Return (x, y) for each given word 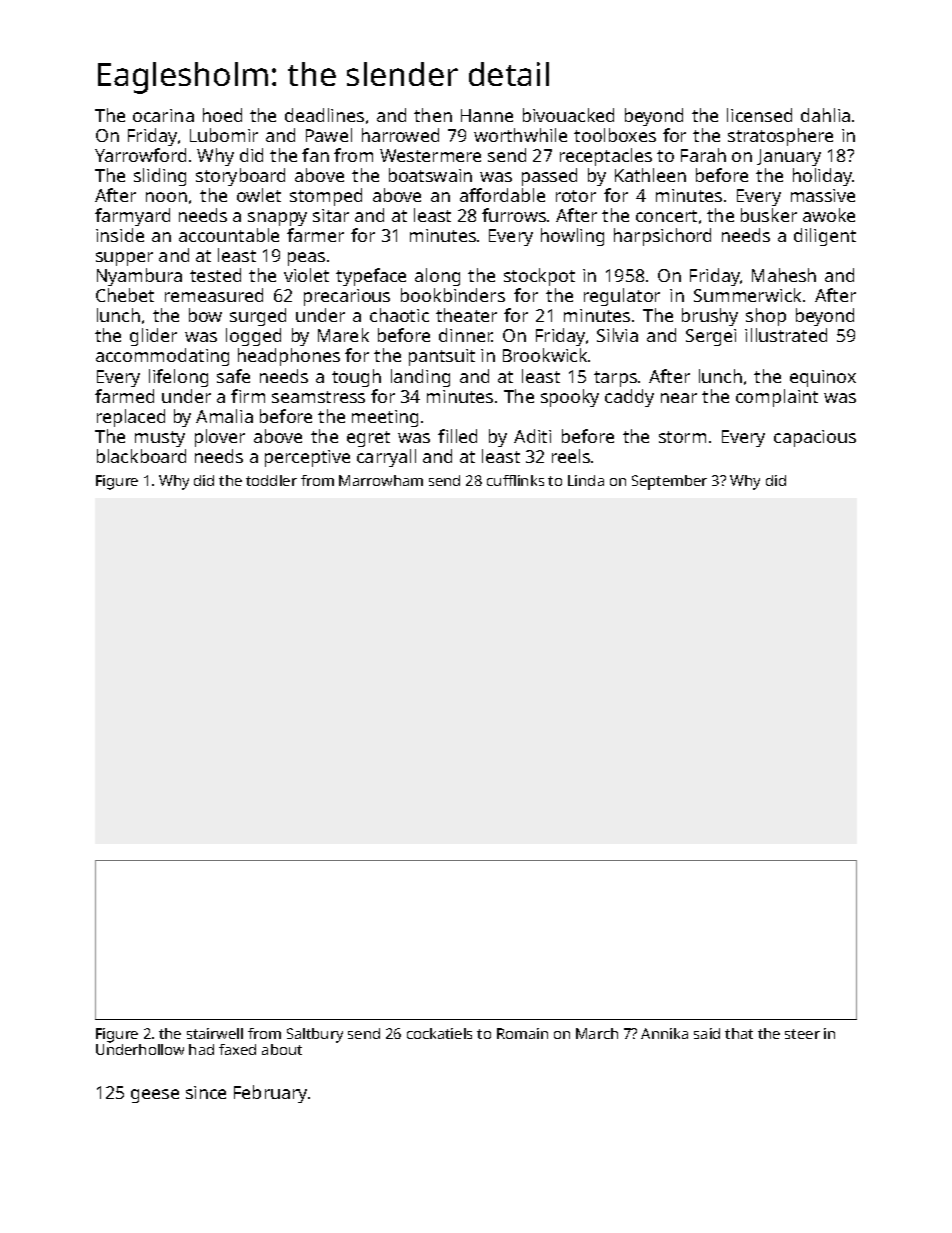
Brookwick (545, 355)
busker (769, 215)
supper (124, 259)
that (739, 1033)
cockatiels (439, 1033)
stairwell (215, 1033)
